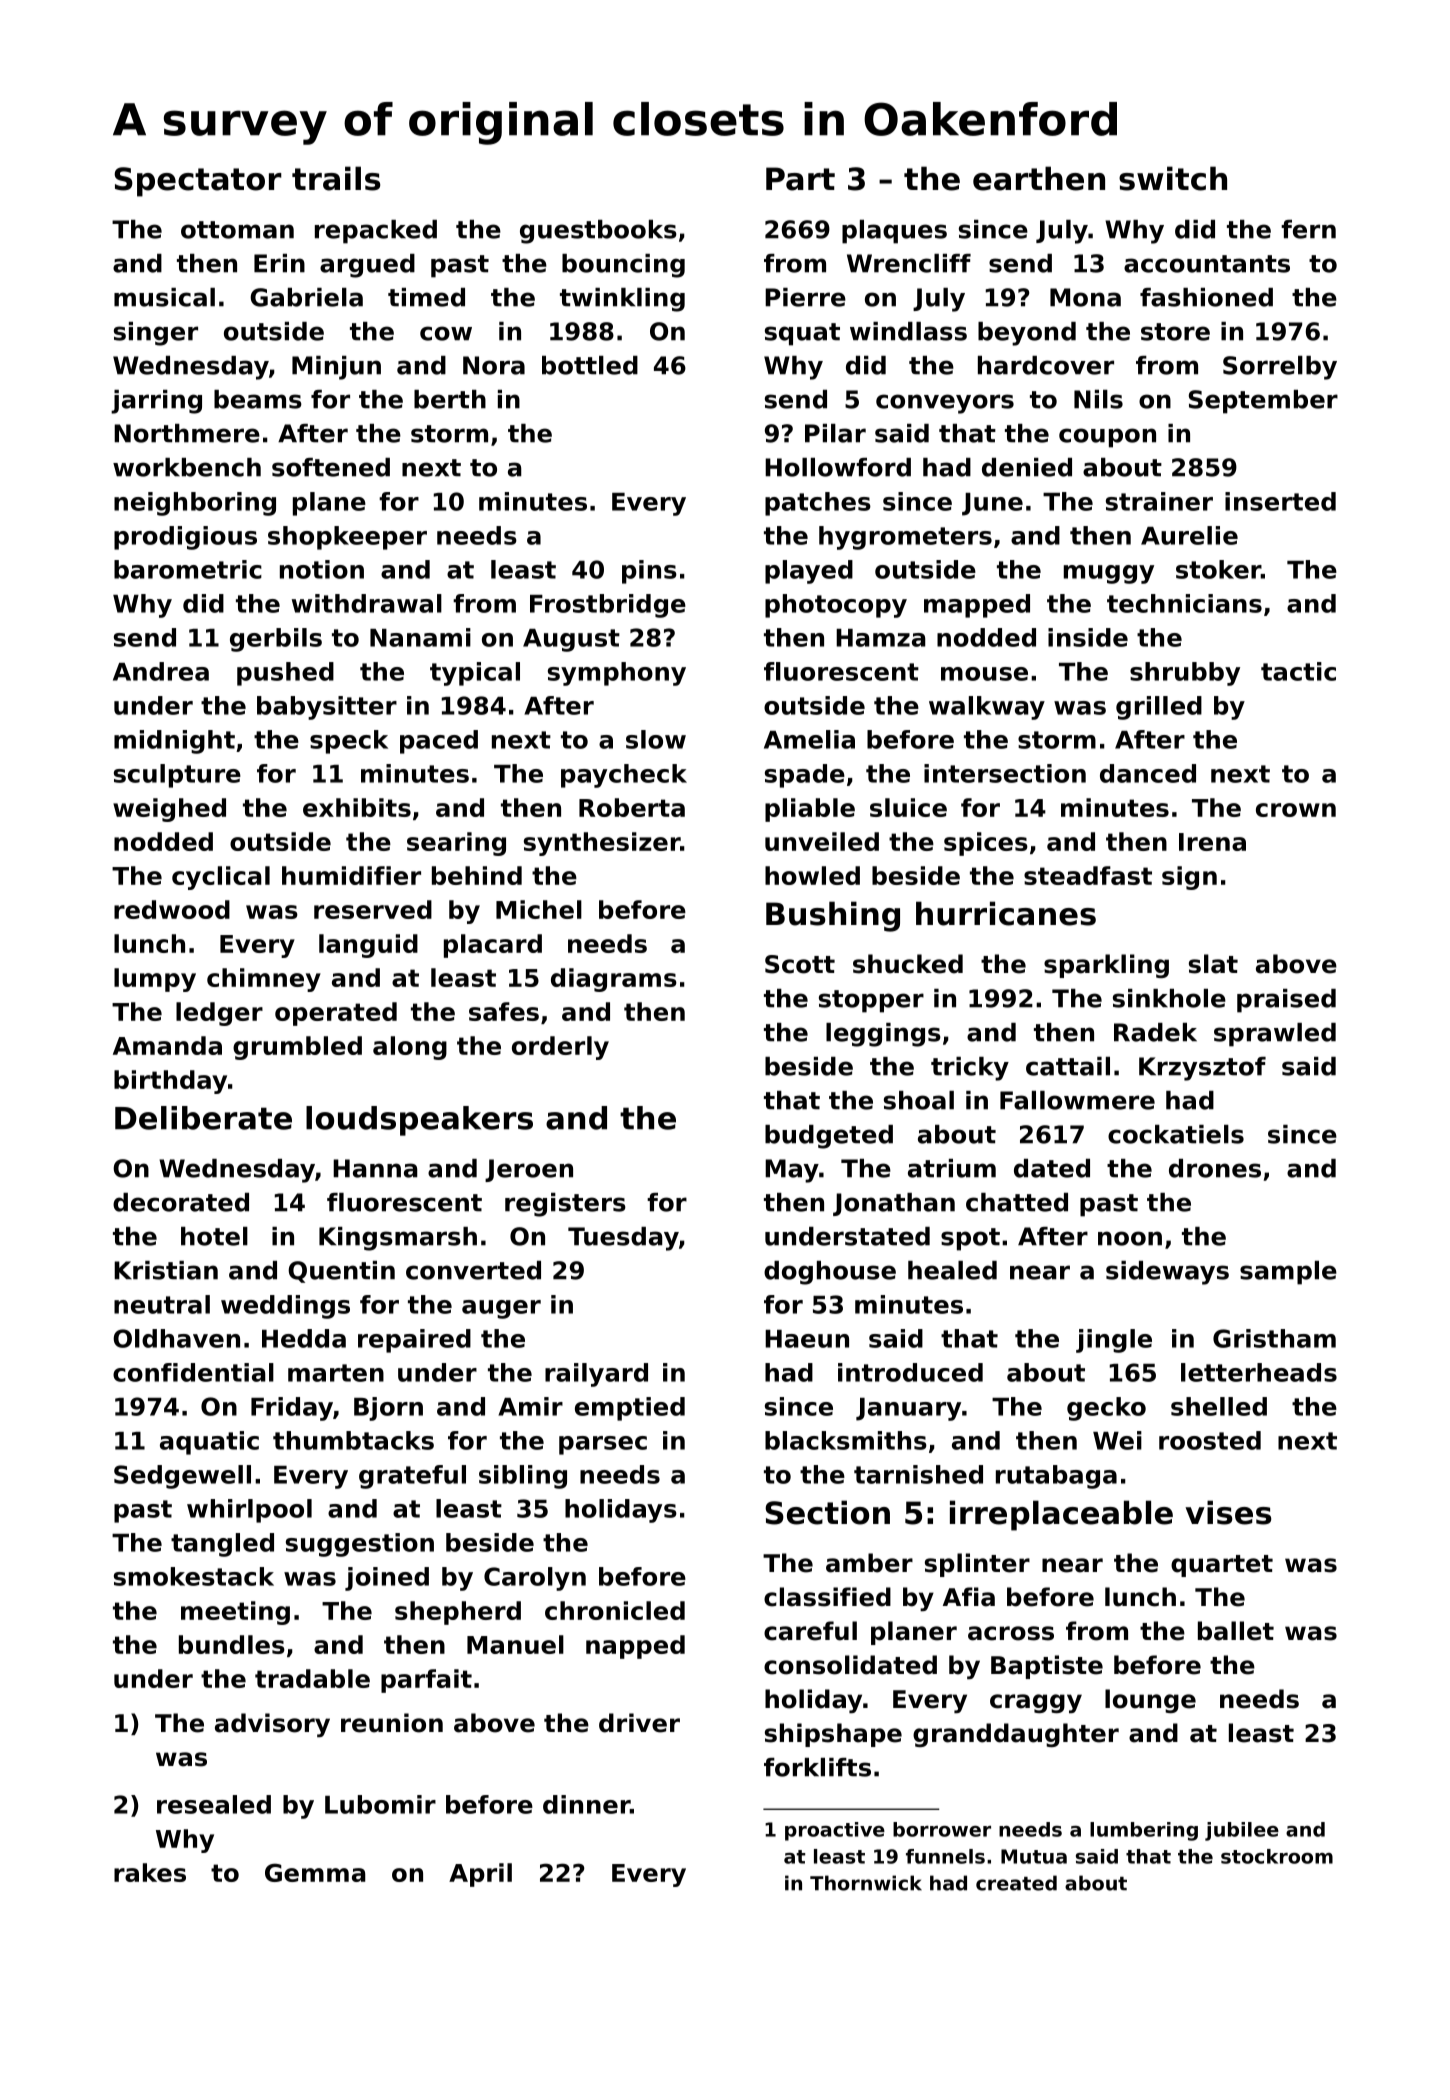 This screenshot has width=1450, height=2100. What do you see at coordinates (182, 1477) in the screenshot?
I see `Sedgewell` at bounding box center [182, 1477].
